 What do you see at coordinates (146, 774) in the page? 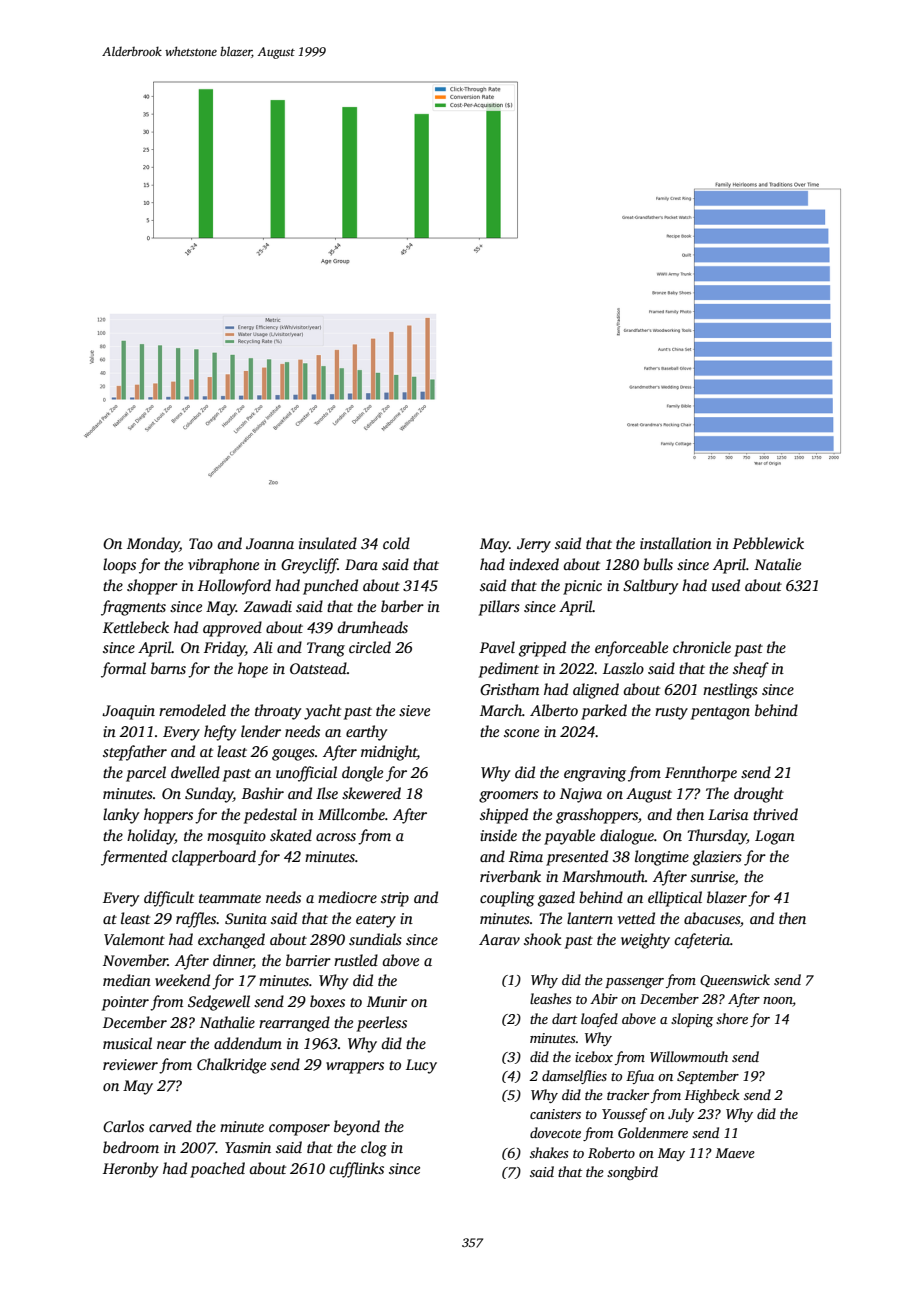
I see `parcel` at bounding box center [146, 774].
